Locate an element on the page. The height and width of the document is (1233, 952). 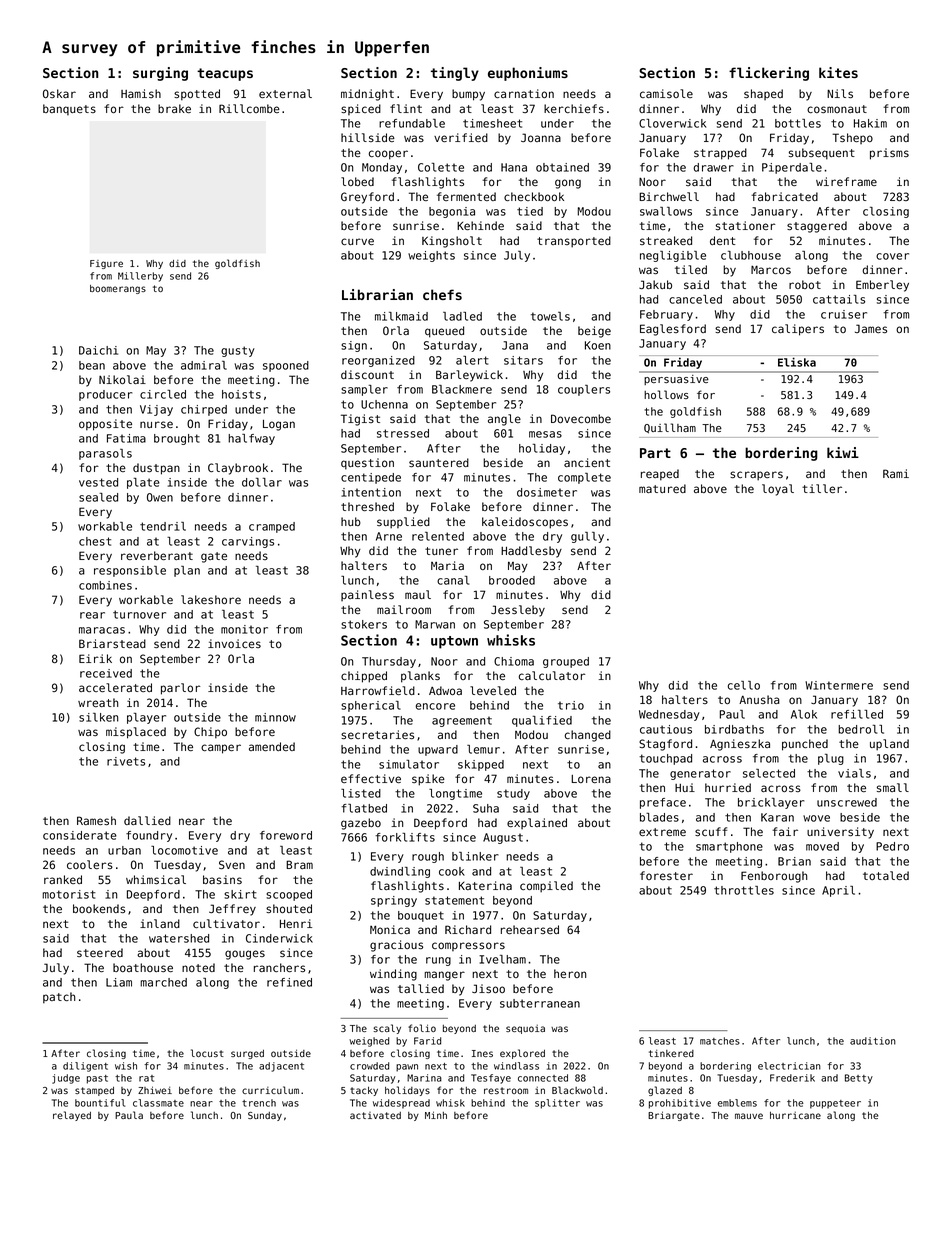
Maria is located at coordinates (447, 565).
